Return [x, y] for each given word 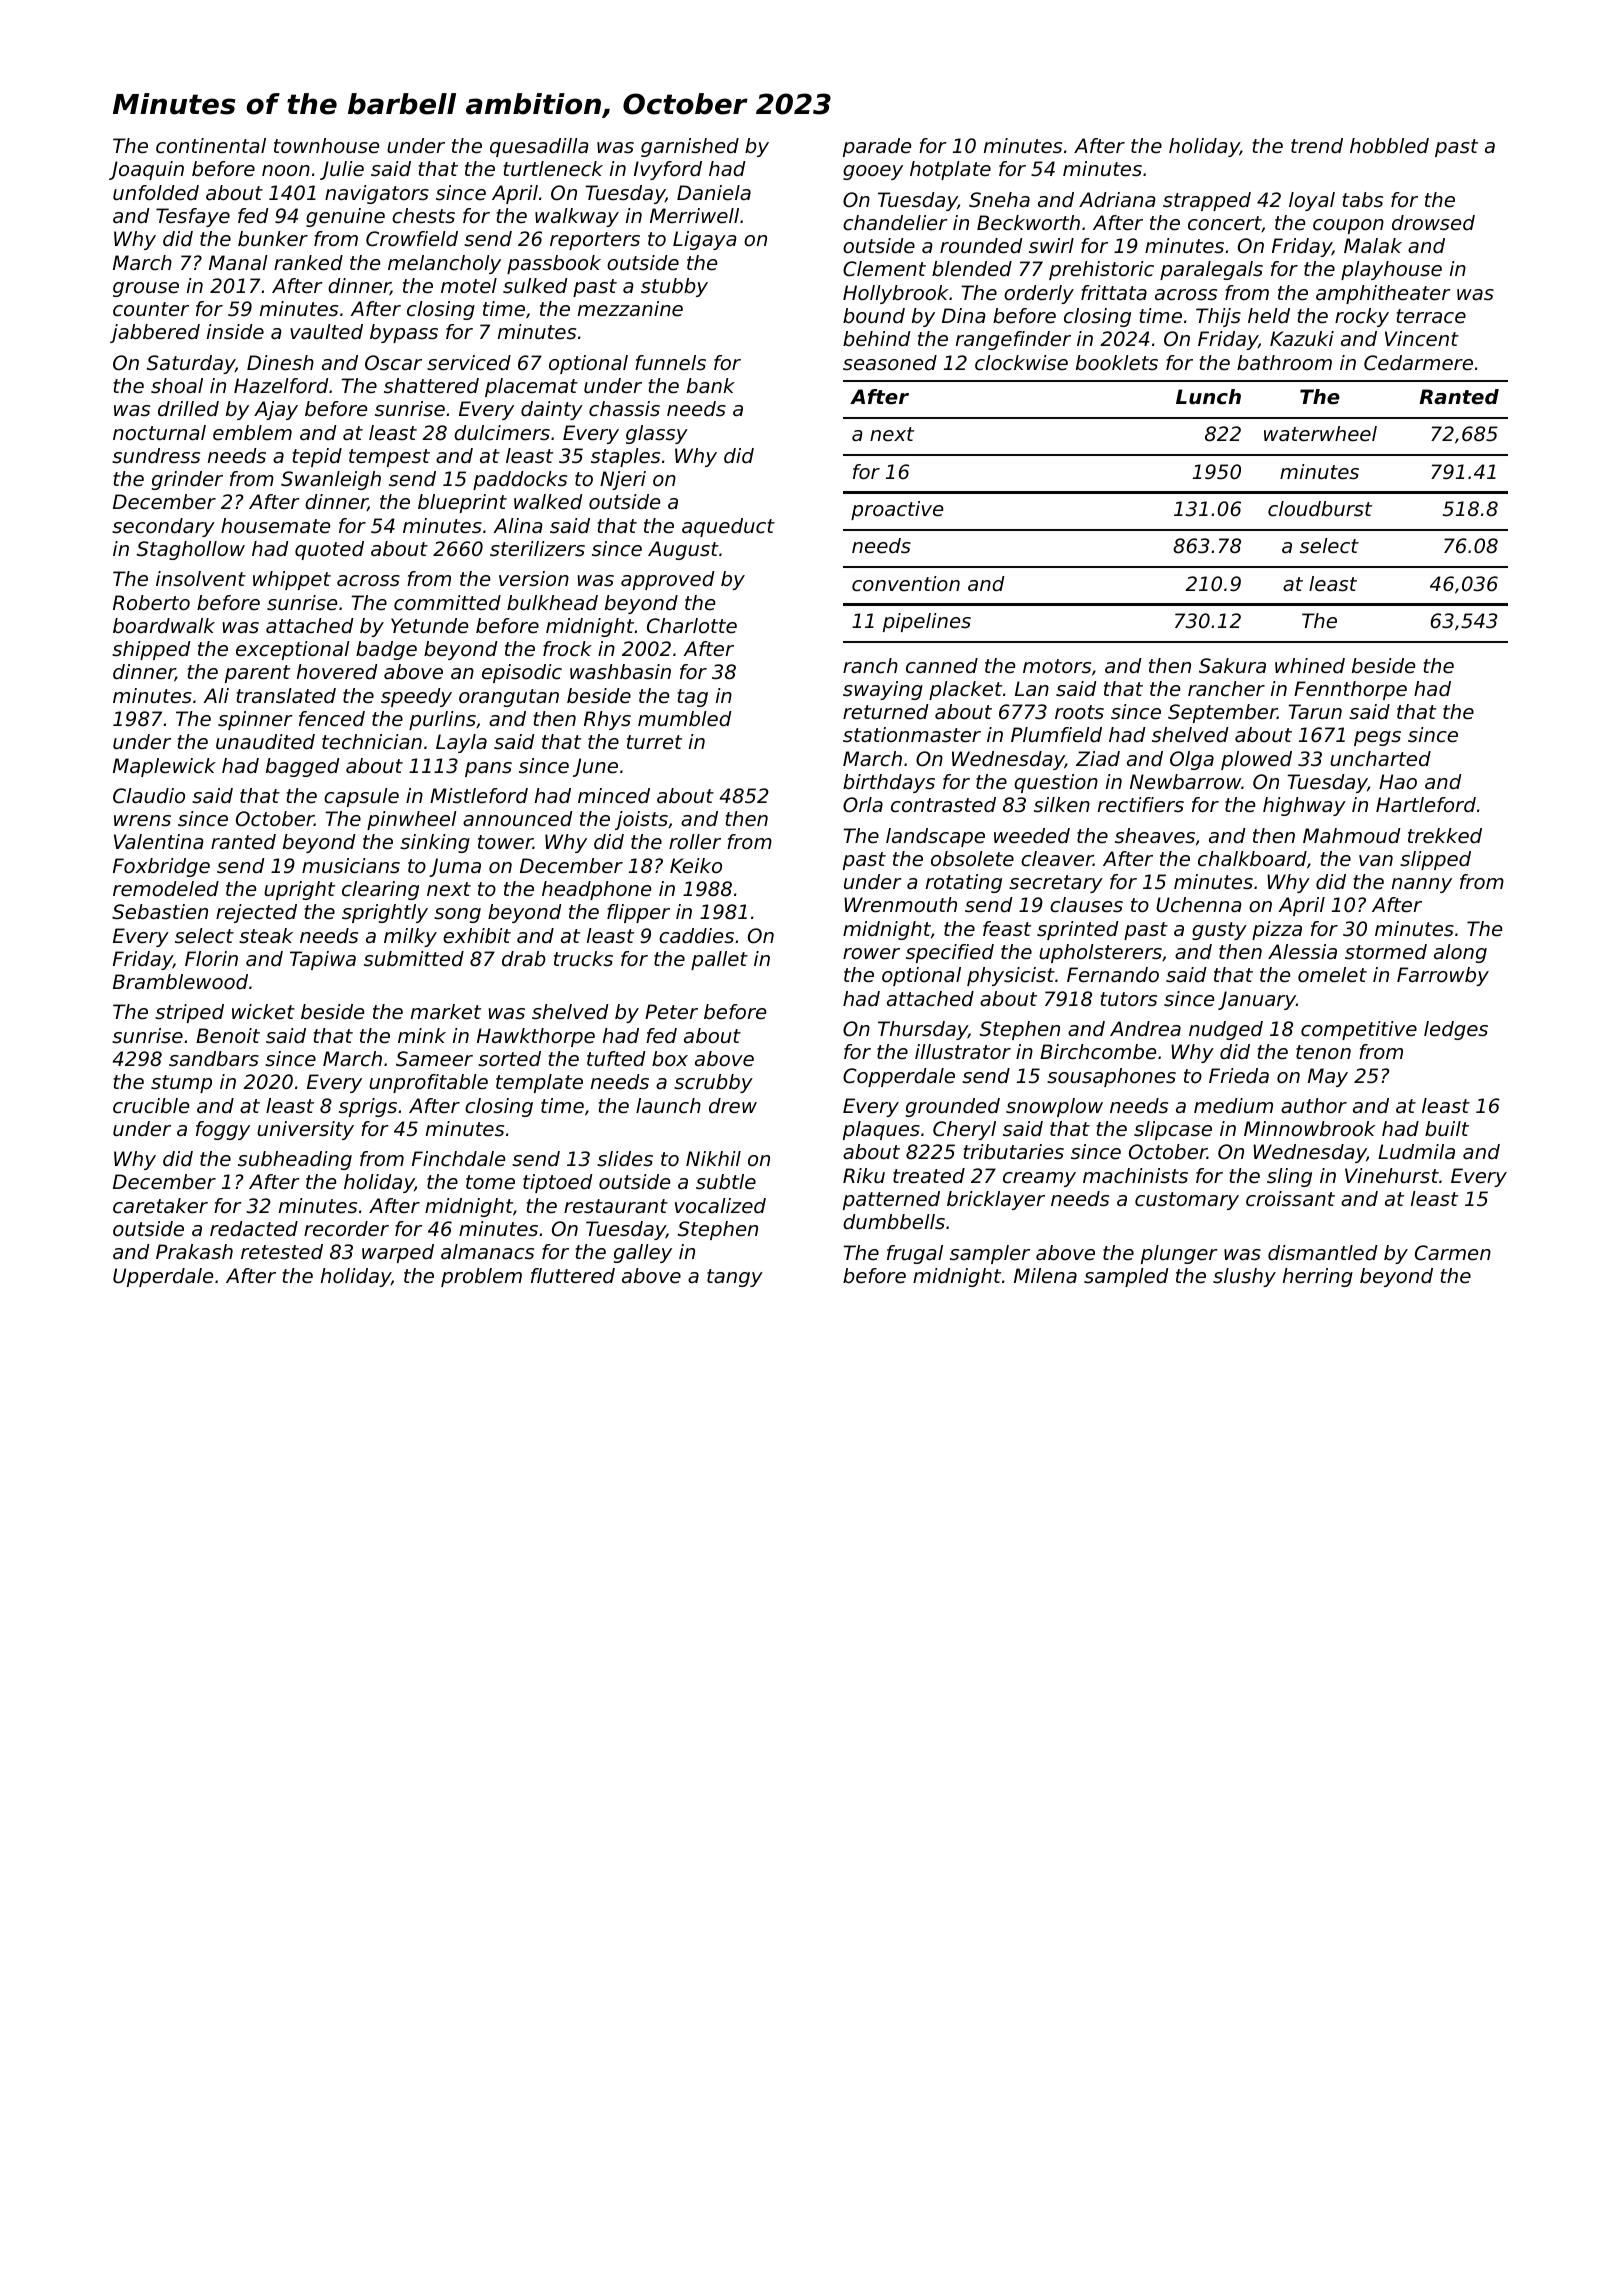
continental [211, 146]
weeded [1032, 836]
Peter [671, 1012]
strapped [1207, 201]
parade [877, 147]
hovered [337, 672]
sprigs [368, 1107]
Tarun [1315, 711]
